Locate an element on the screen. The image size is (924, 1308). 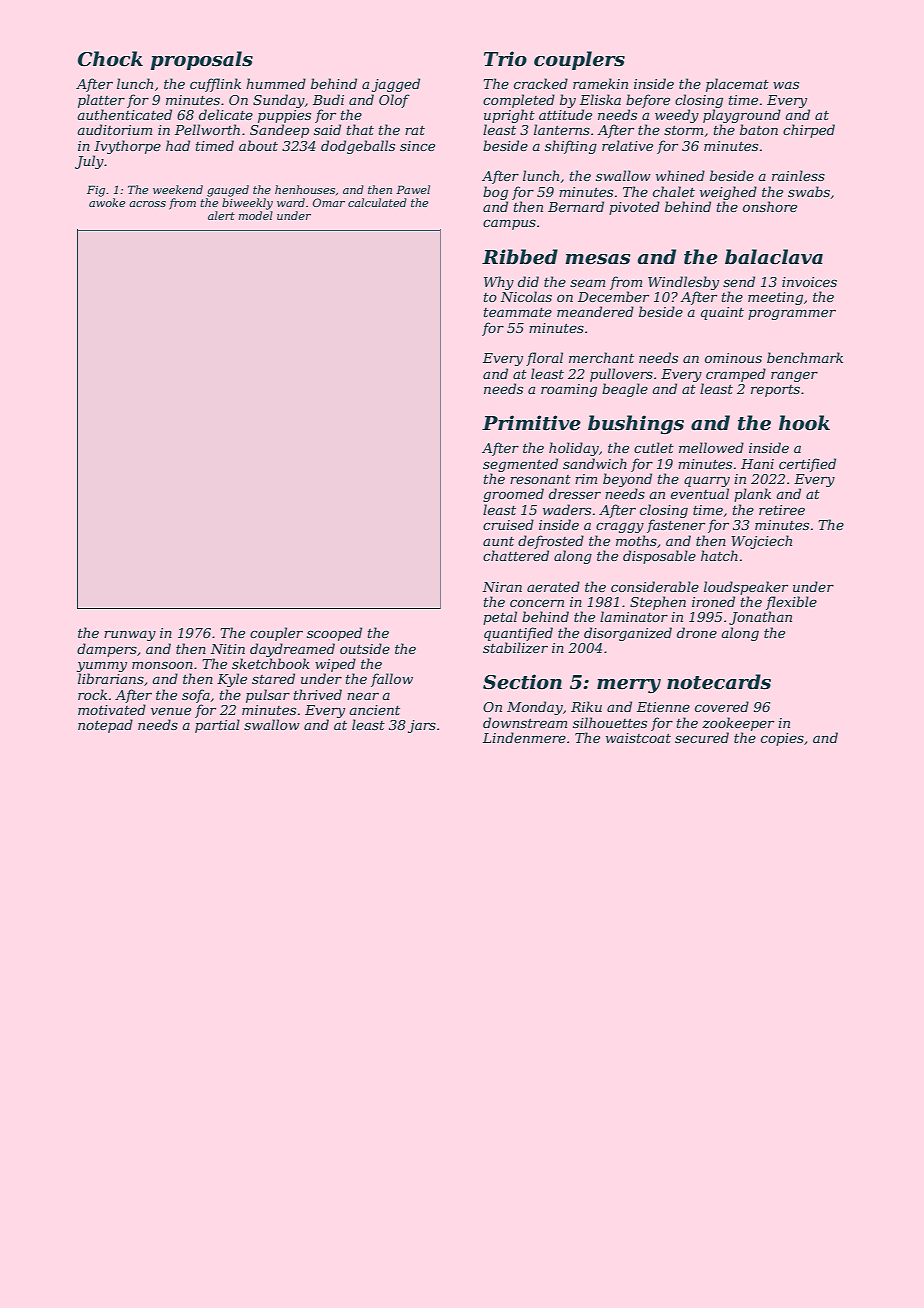
groomed is located at coordinates (513, 495).
